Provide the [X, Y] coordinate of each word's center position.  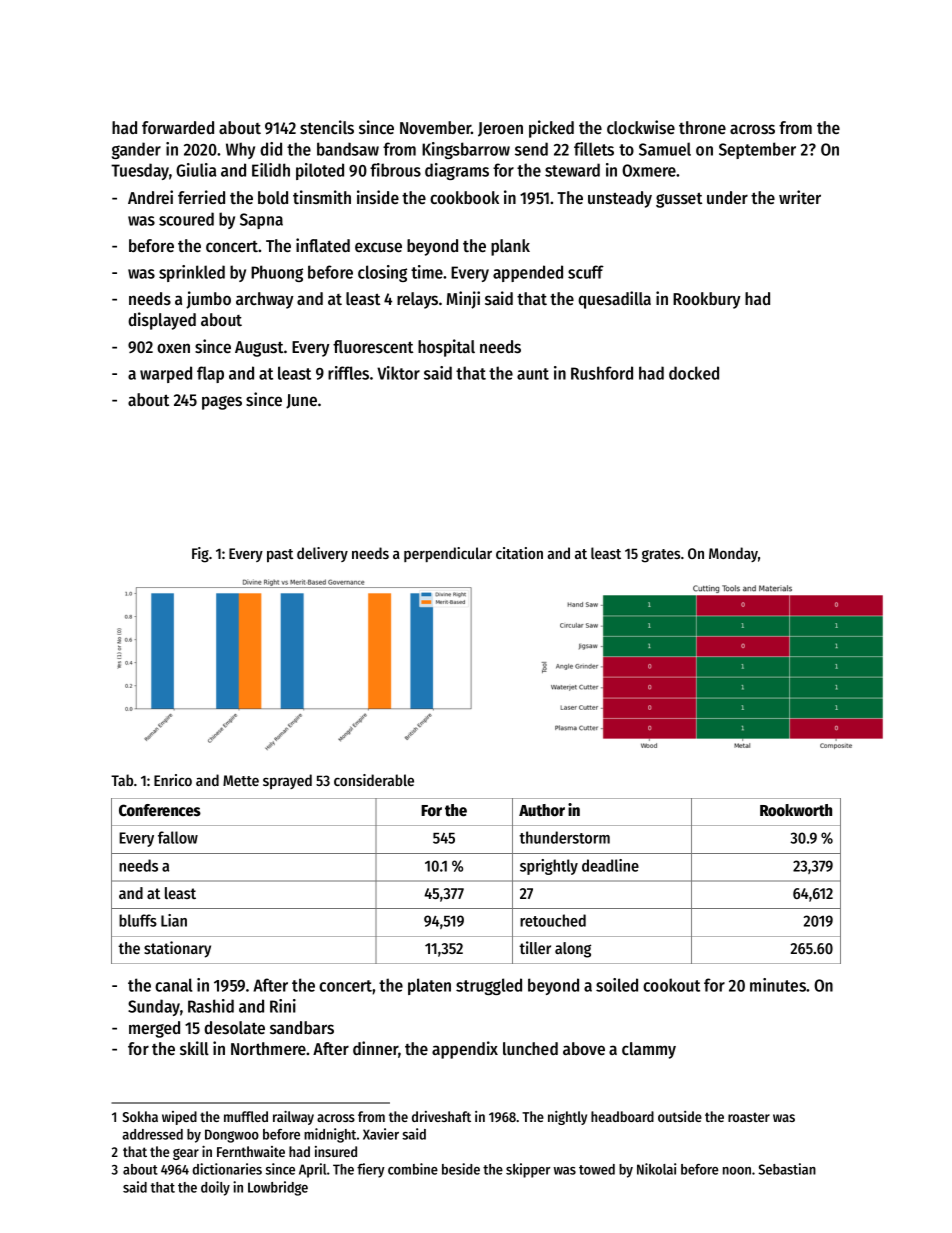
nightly [567, 1118]
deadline [610, 865]
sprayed [287, 781]
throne [702, 127]
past [280, 556]
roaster [749, 1117]
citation [519, 553]
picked [551, 129]
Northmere [268, 1048]
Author [542, 810]
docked [694, 373]
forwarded [178, 127]
